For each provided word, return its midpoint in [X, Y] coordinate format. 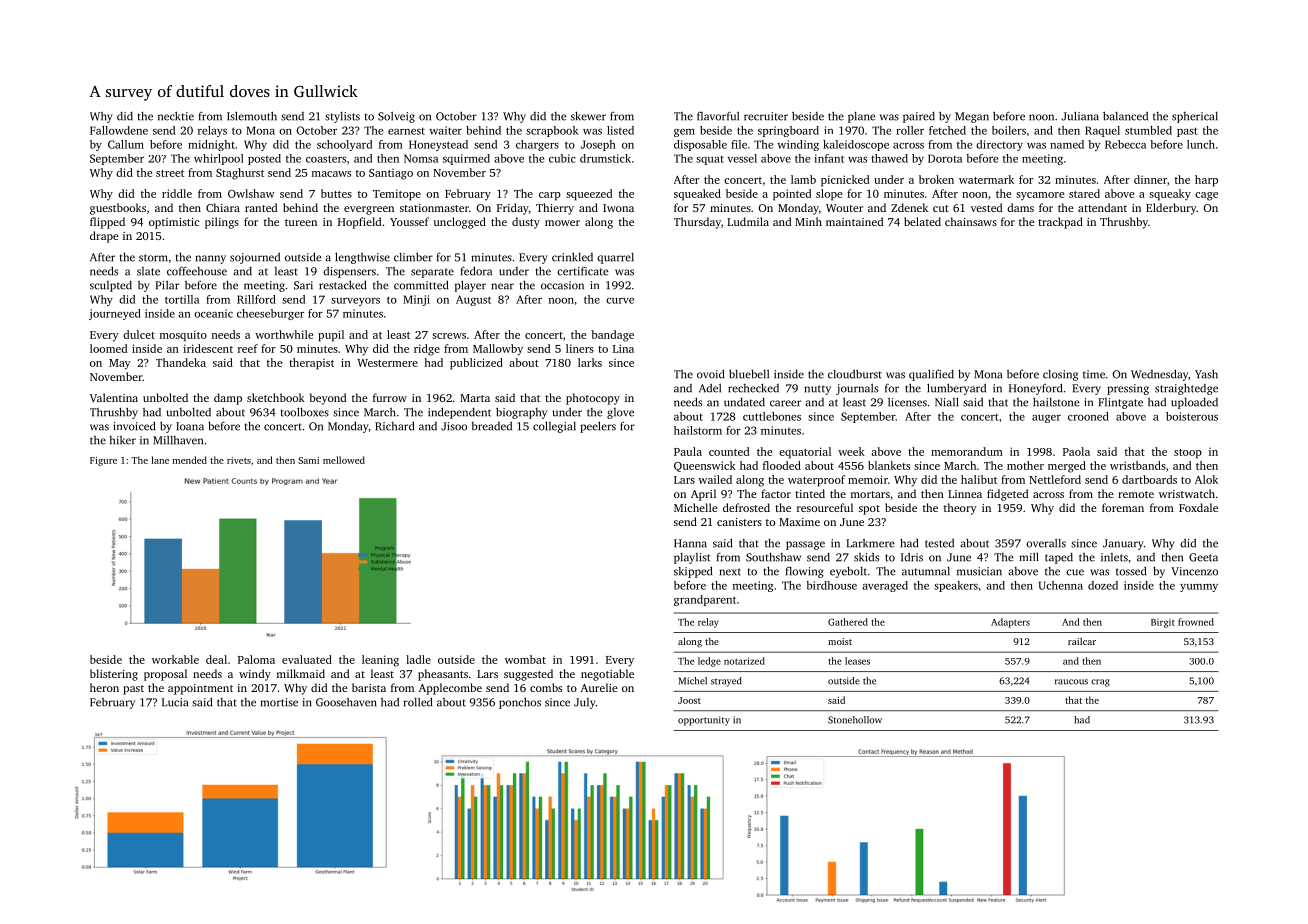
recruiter [766, 116]
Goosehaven [346, 702]
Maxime [799, 522]
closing [1060, 375]
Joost [689, 700]
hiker [122, 440]
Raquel [1102, 131]
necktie [176, 116]
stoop [1188, 454]
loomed [108, 348]
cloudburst [855, 374]
